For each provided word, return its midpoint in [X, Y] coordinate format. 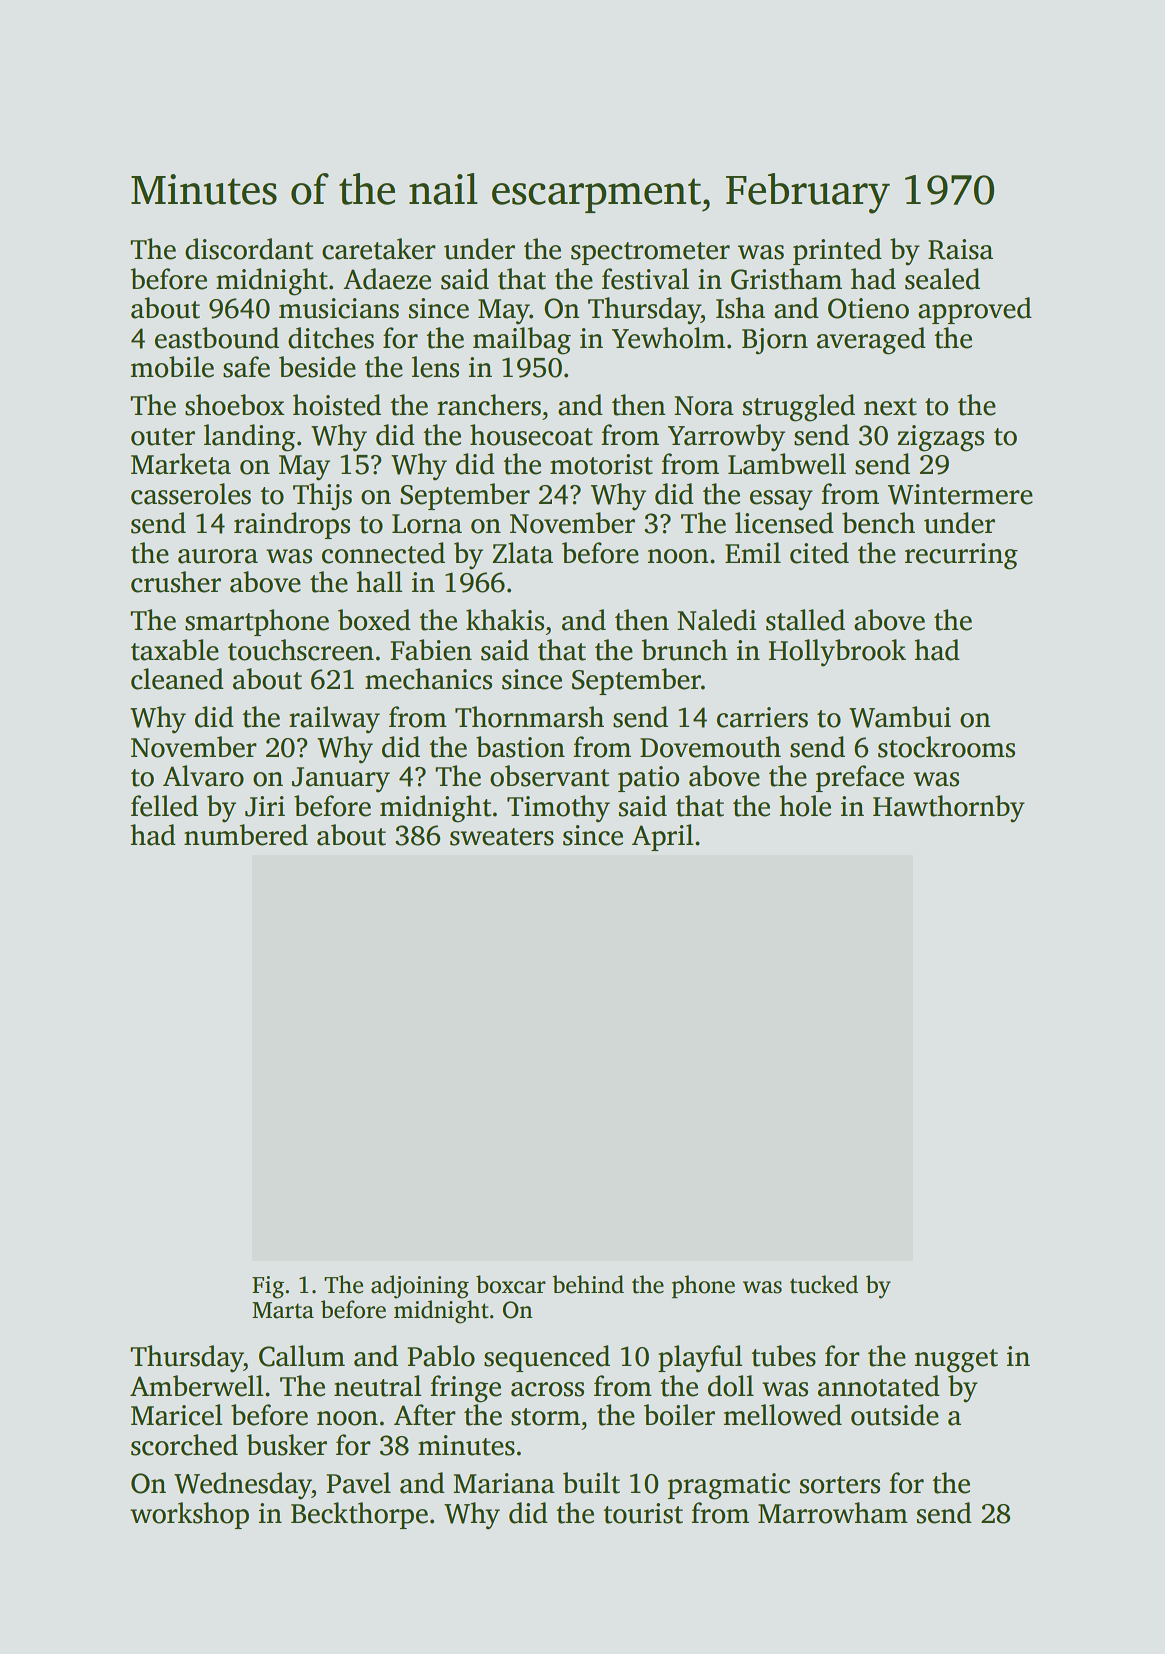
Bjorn [775, 341]
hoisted [337, 405]
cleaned [177, 679]
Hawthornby [949, 809]
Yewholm [668, 338]
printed [837, 251]
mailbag [522, 341]
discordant [249, 249]
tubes [783, 1356]
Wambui [900, 717]
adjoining [420, 1287]
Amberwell [196, 1386]
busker [286, 1445]
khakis [505, 620]
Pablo [441, 1356]
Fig [268, 1287]
